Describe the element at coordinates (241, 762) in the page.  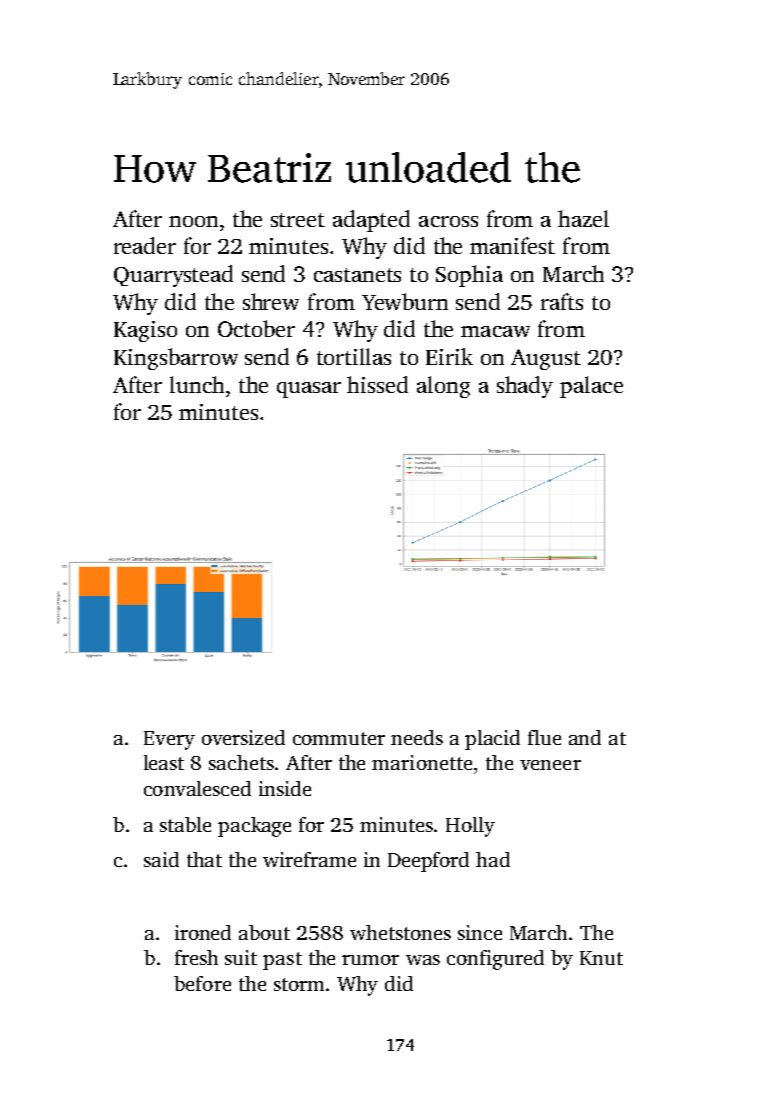
I see `sachets` at that location.
